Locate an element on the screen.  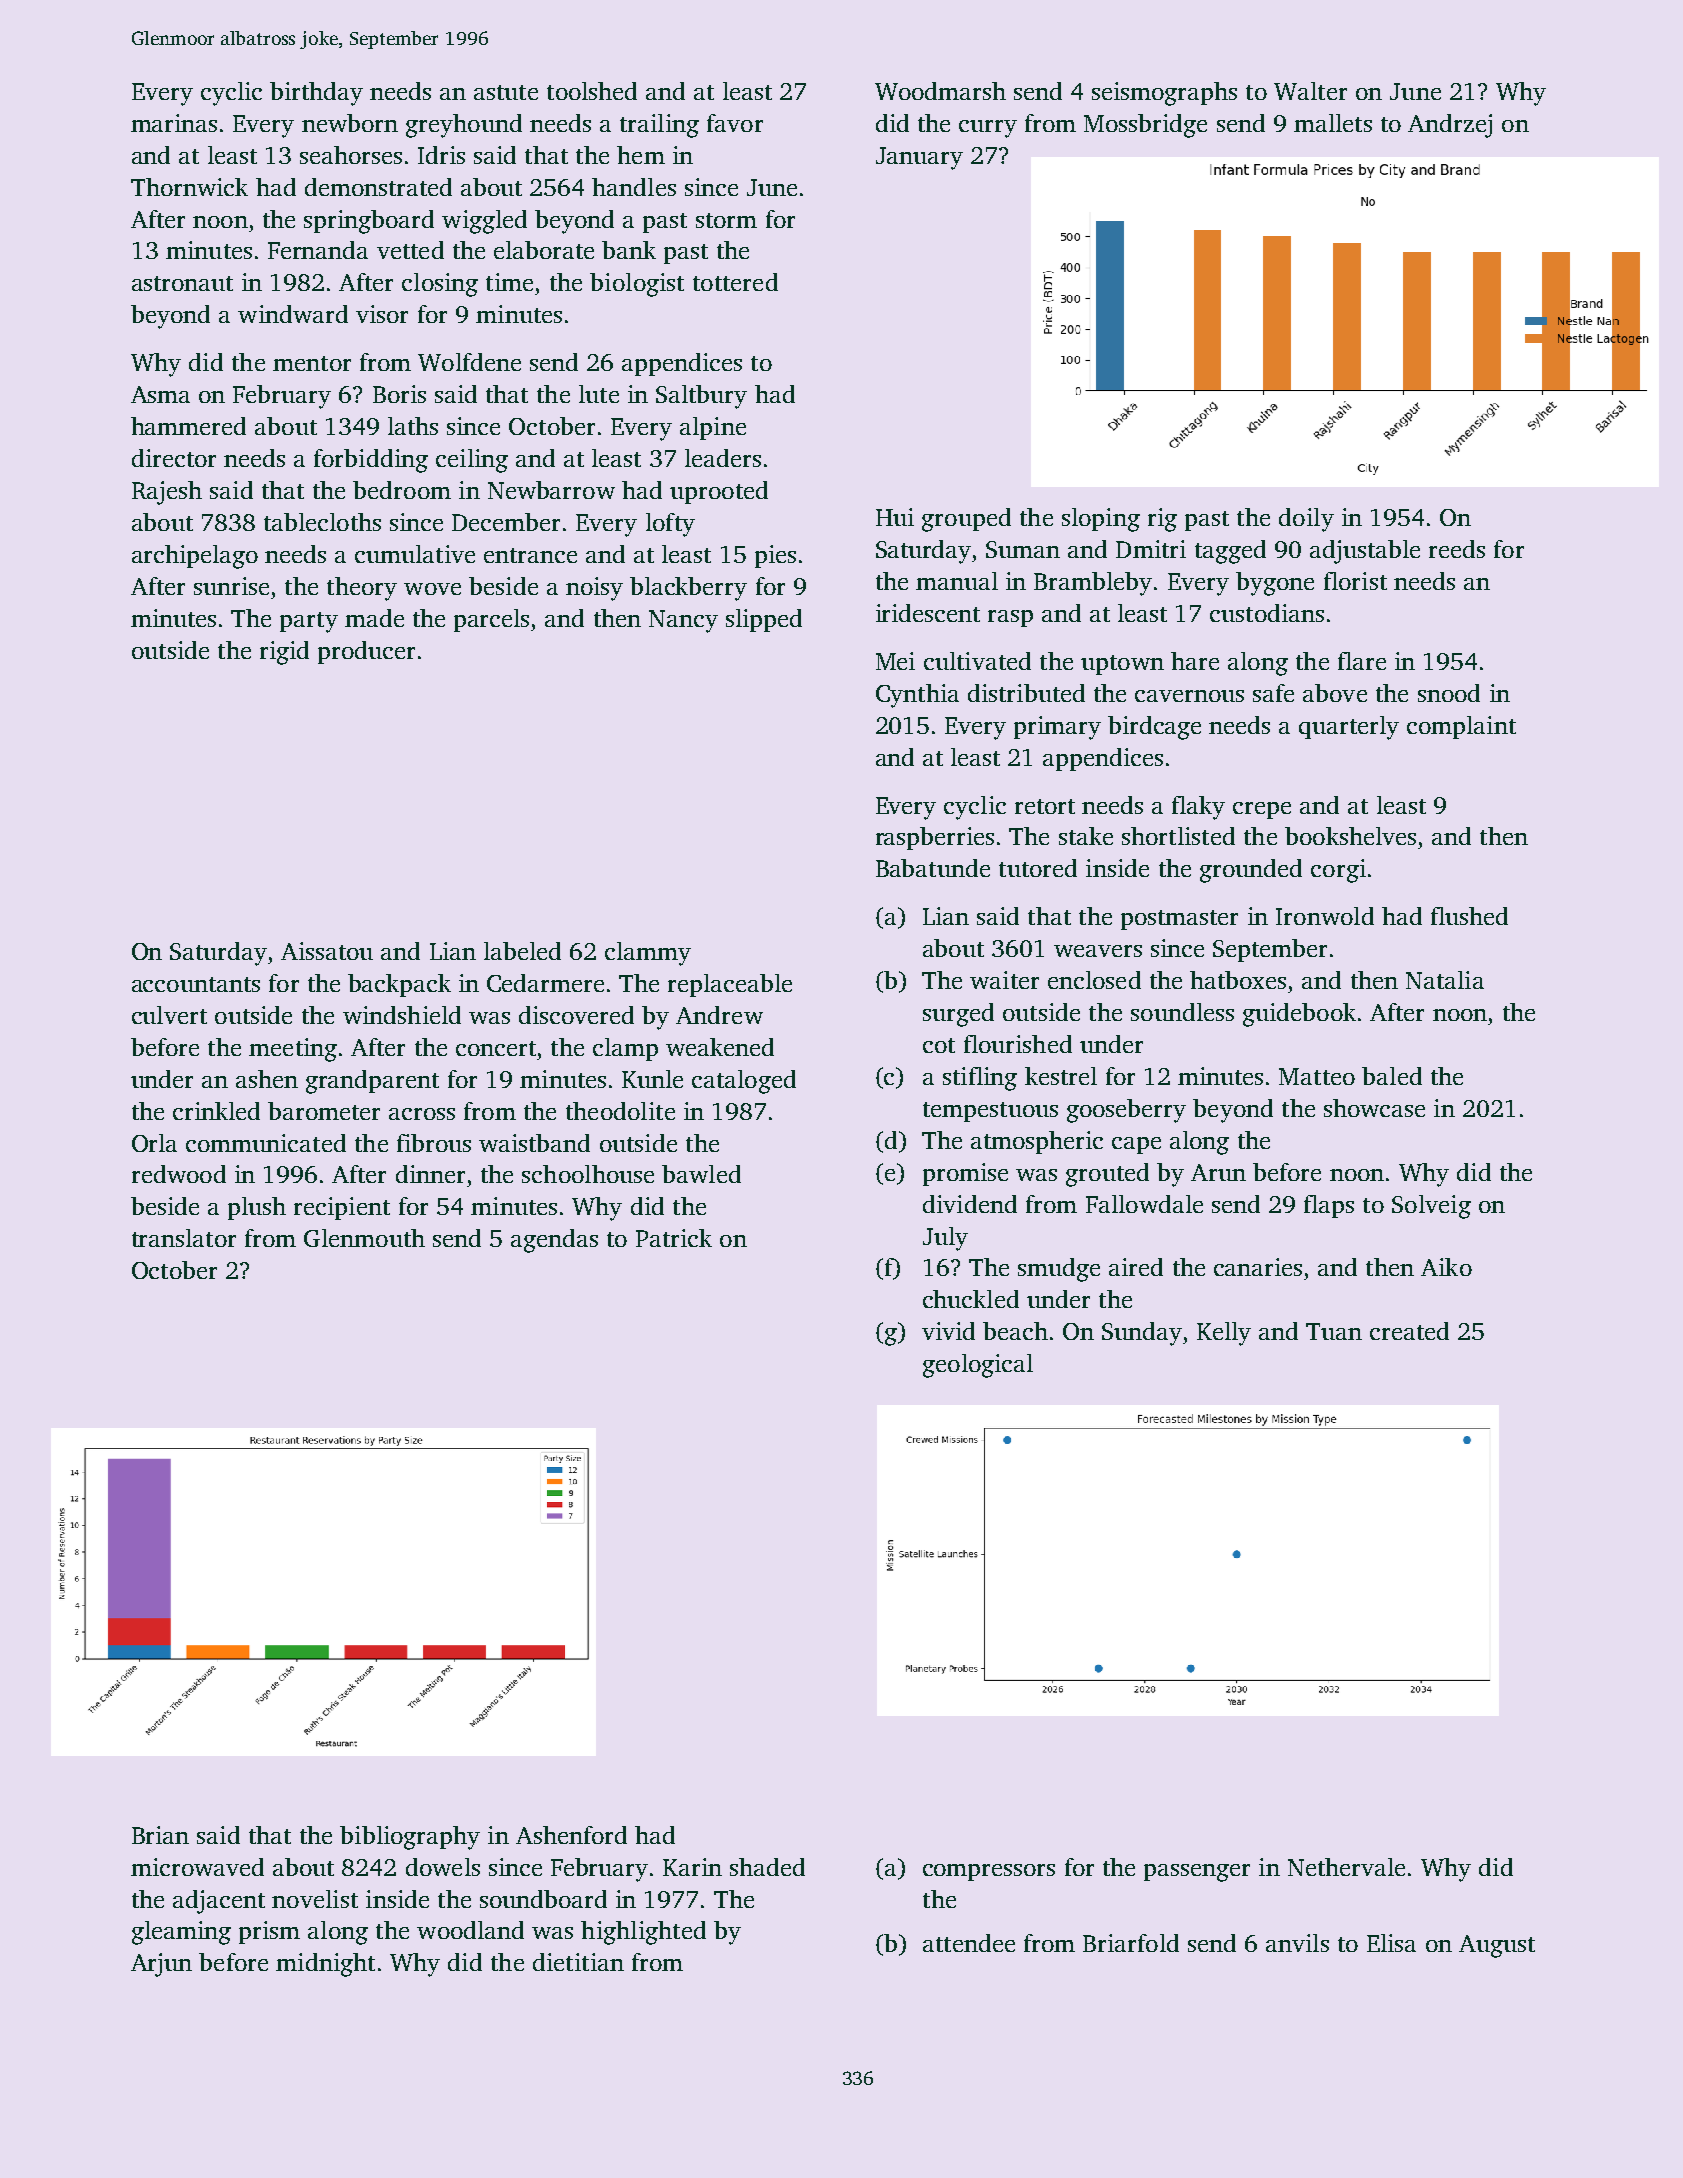
marinas is located at coordinates (174, 123).
